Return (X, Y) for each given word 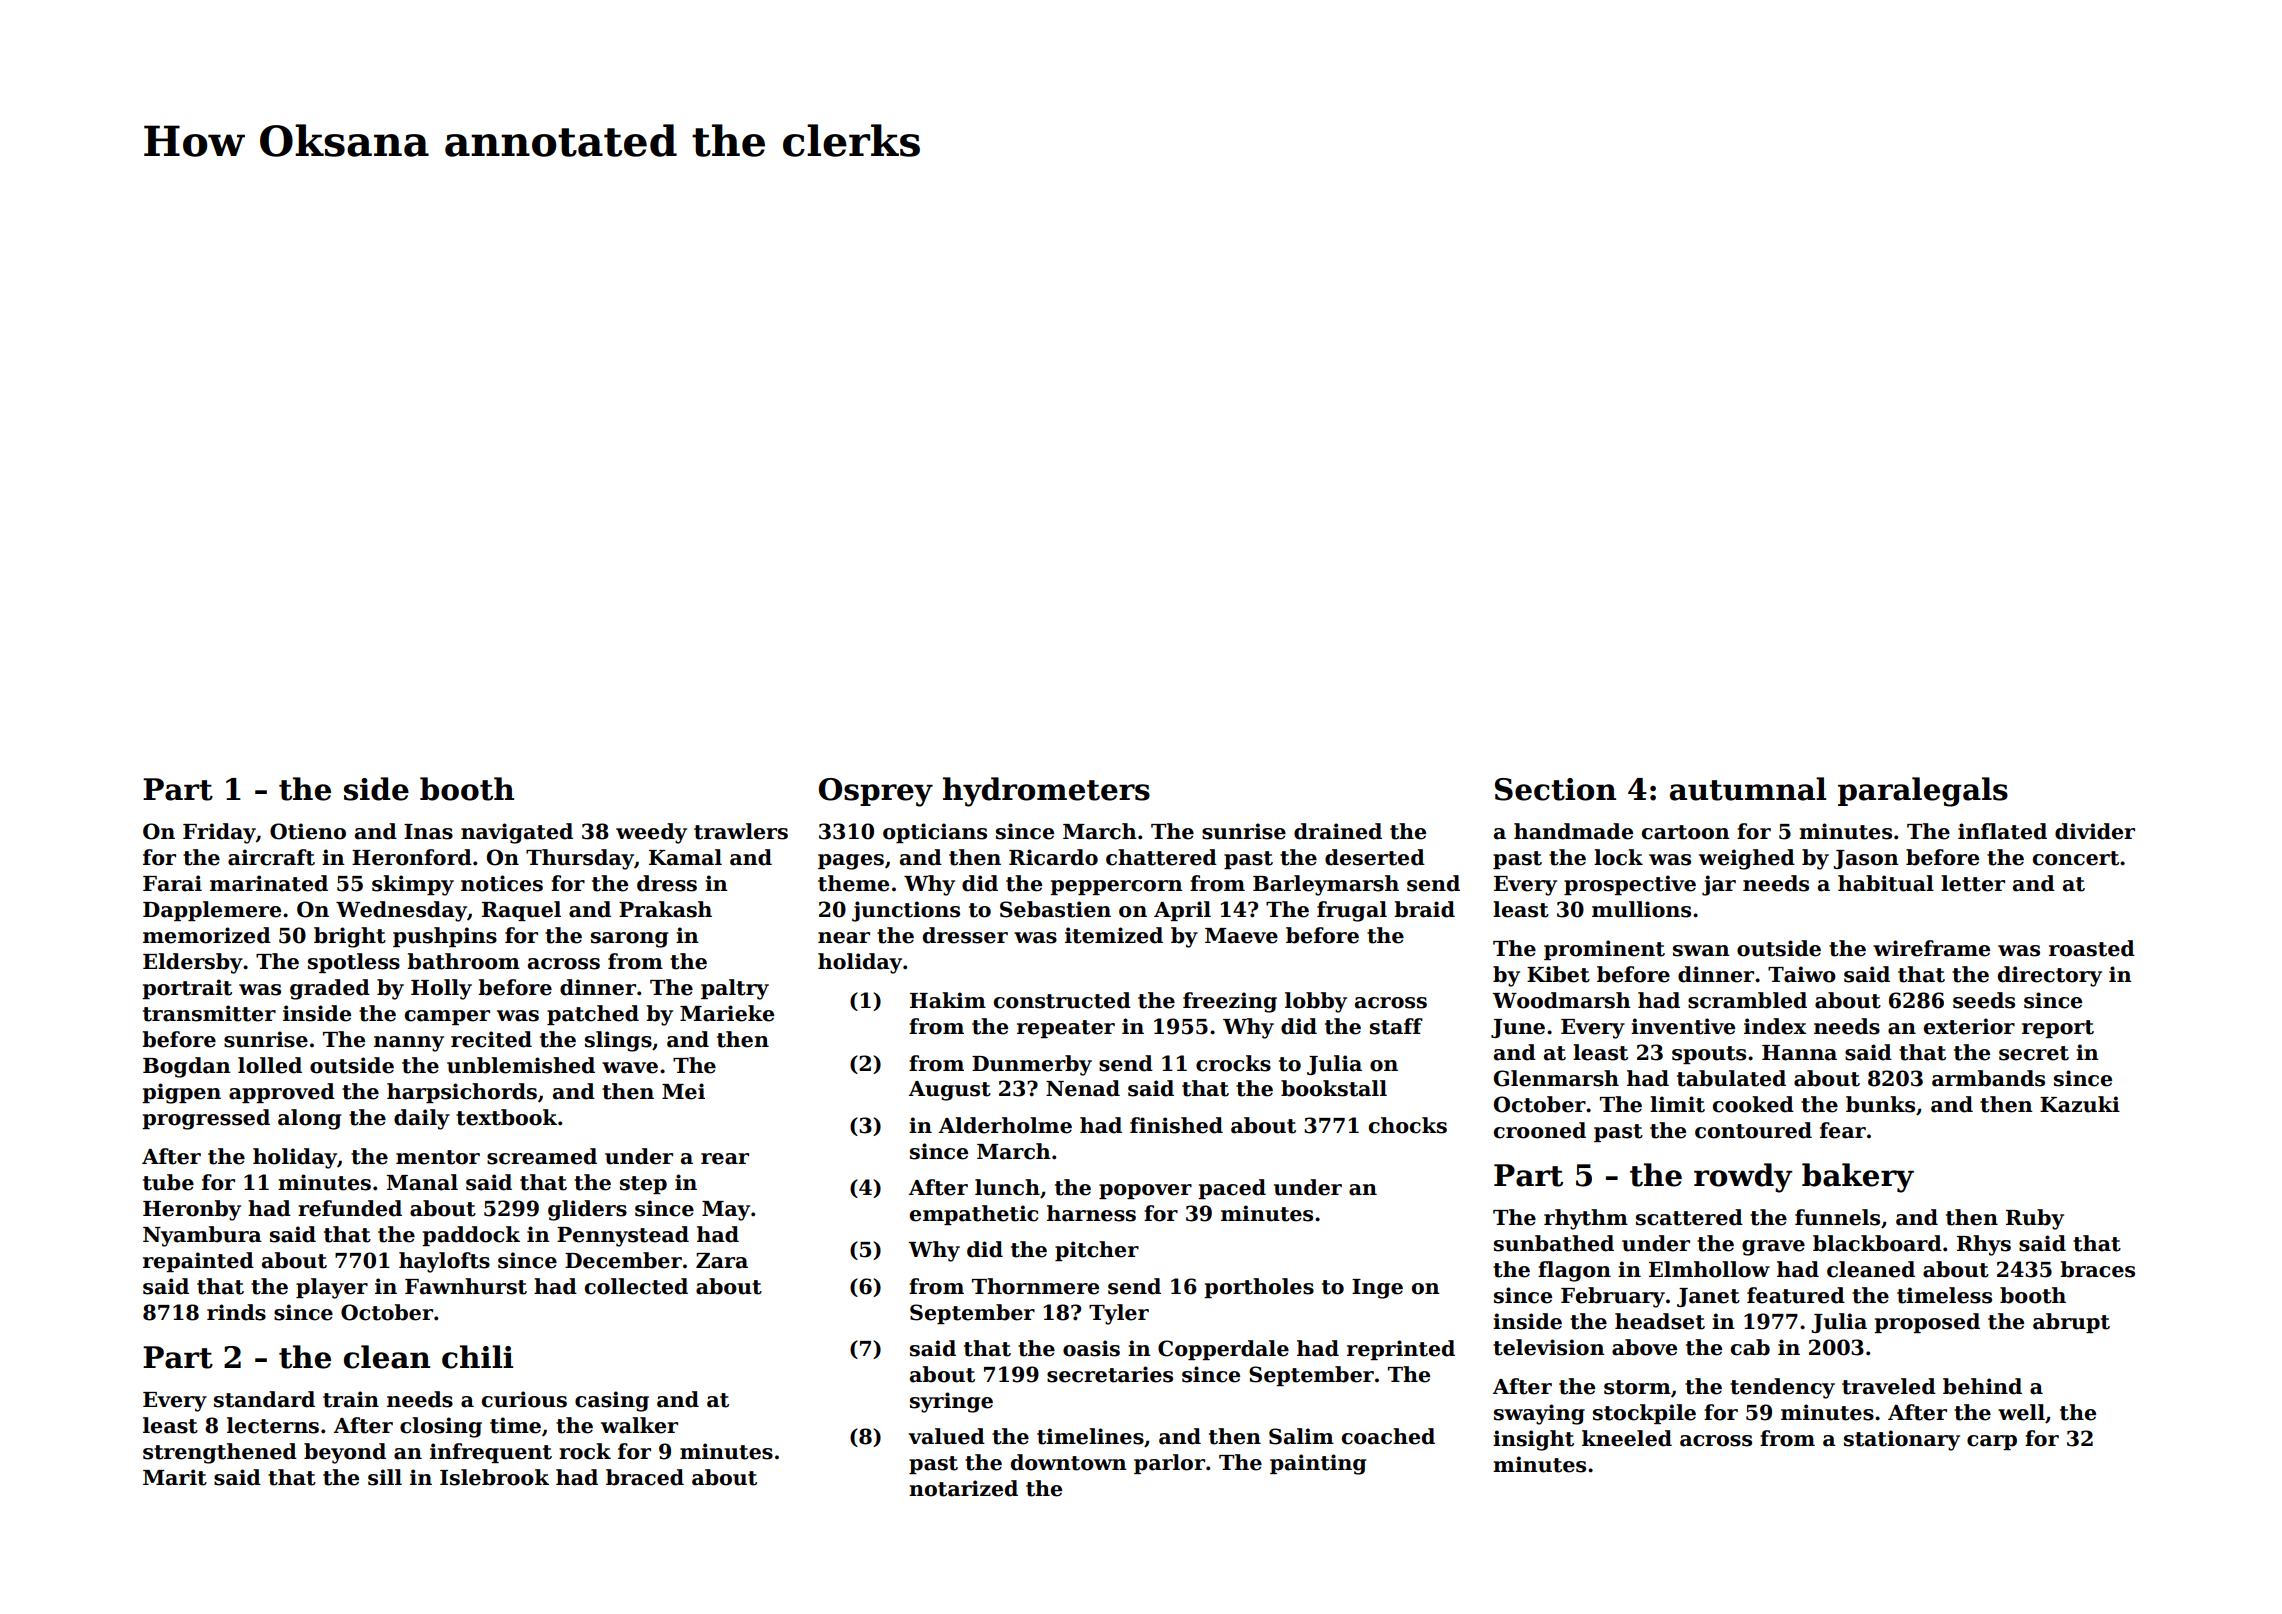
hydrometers (1046, 792)
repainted (198, 1262)
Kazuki (2080, 1104)
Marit (175, 1477)
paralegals (1923, 792)
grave (1773, 1248)
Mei (683, 1091)
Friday (219, 833)
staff (1396, 1026)
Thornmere (1035, 1286)
